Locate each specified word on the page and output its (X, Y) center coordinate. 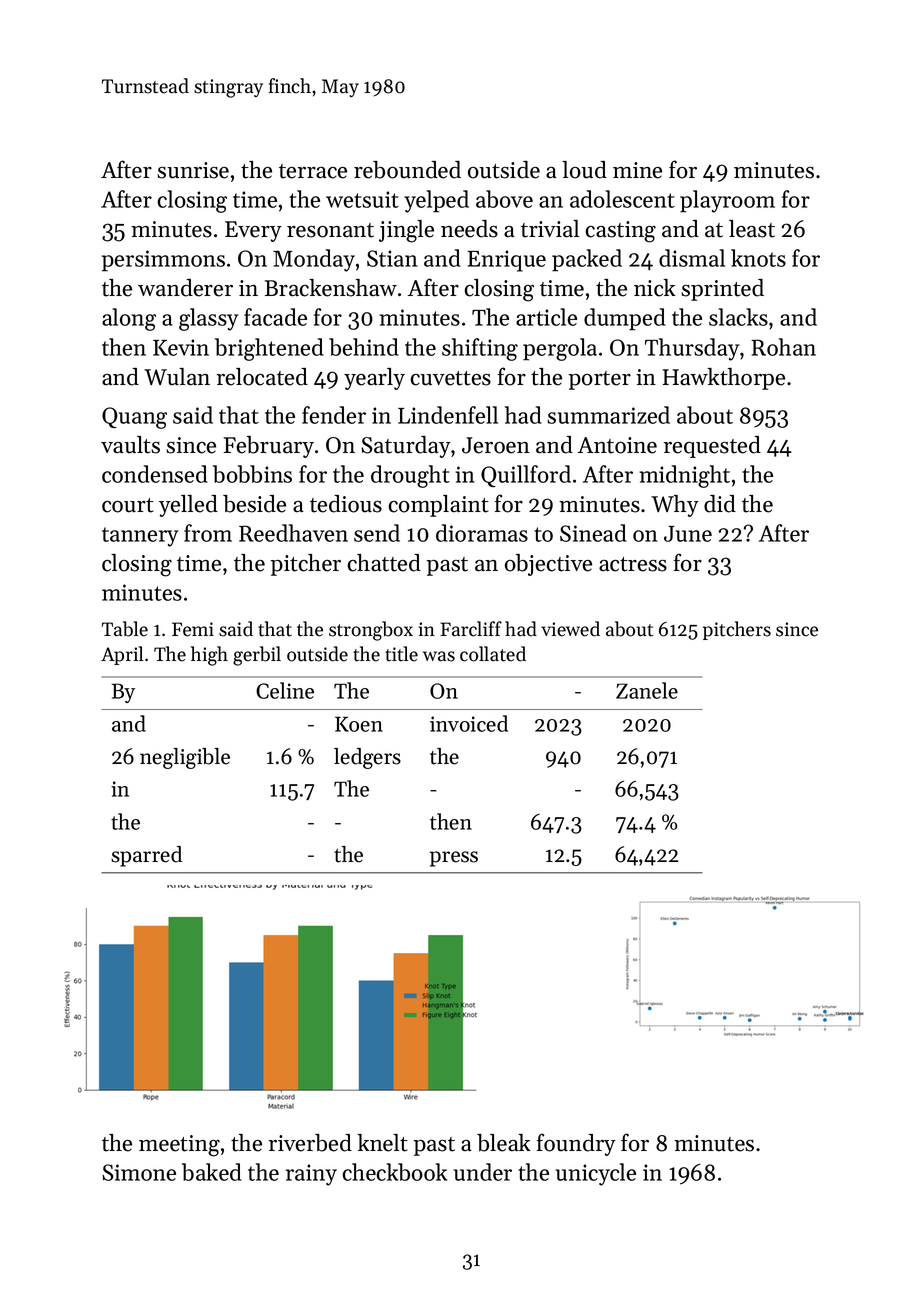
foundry (576, 1144)
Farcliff (471, 629)
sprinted (722, 290)
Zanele (647, 690)
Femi (193, 629)
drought (410, 476)
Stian (392, 258)
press (454, 859)
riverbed (310, 1143)
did (720, 504)
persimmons (163, 261)
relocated (262, 377)
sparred (146, 856)
